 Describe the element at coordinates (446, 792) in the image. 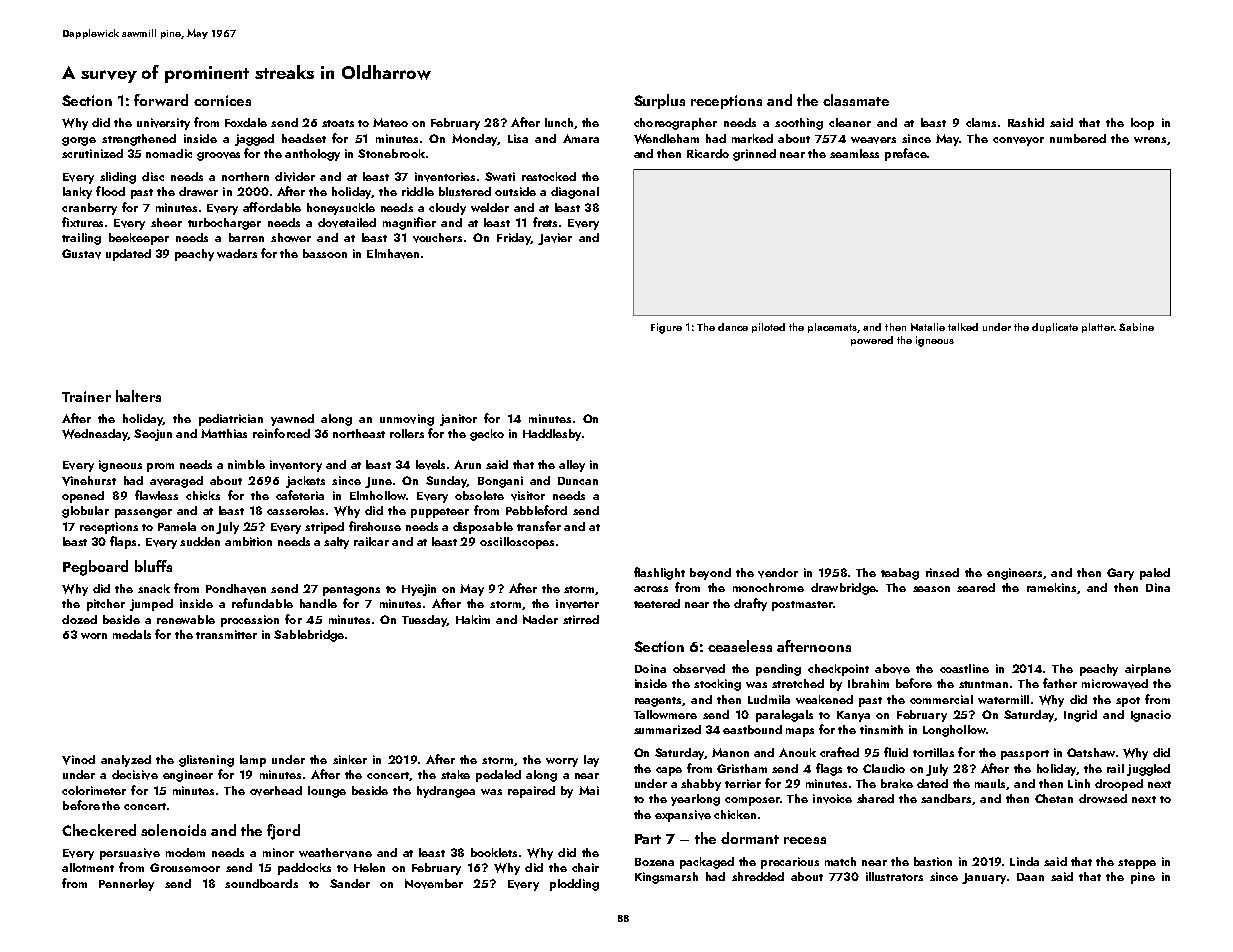

I see `hydrangea` at that location.
